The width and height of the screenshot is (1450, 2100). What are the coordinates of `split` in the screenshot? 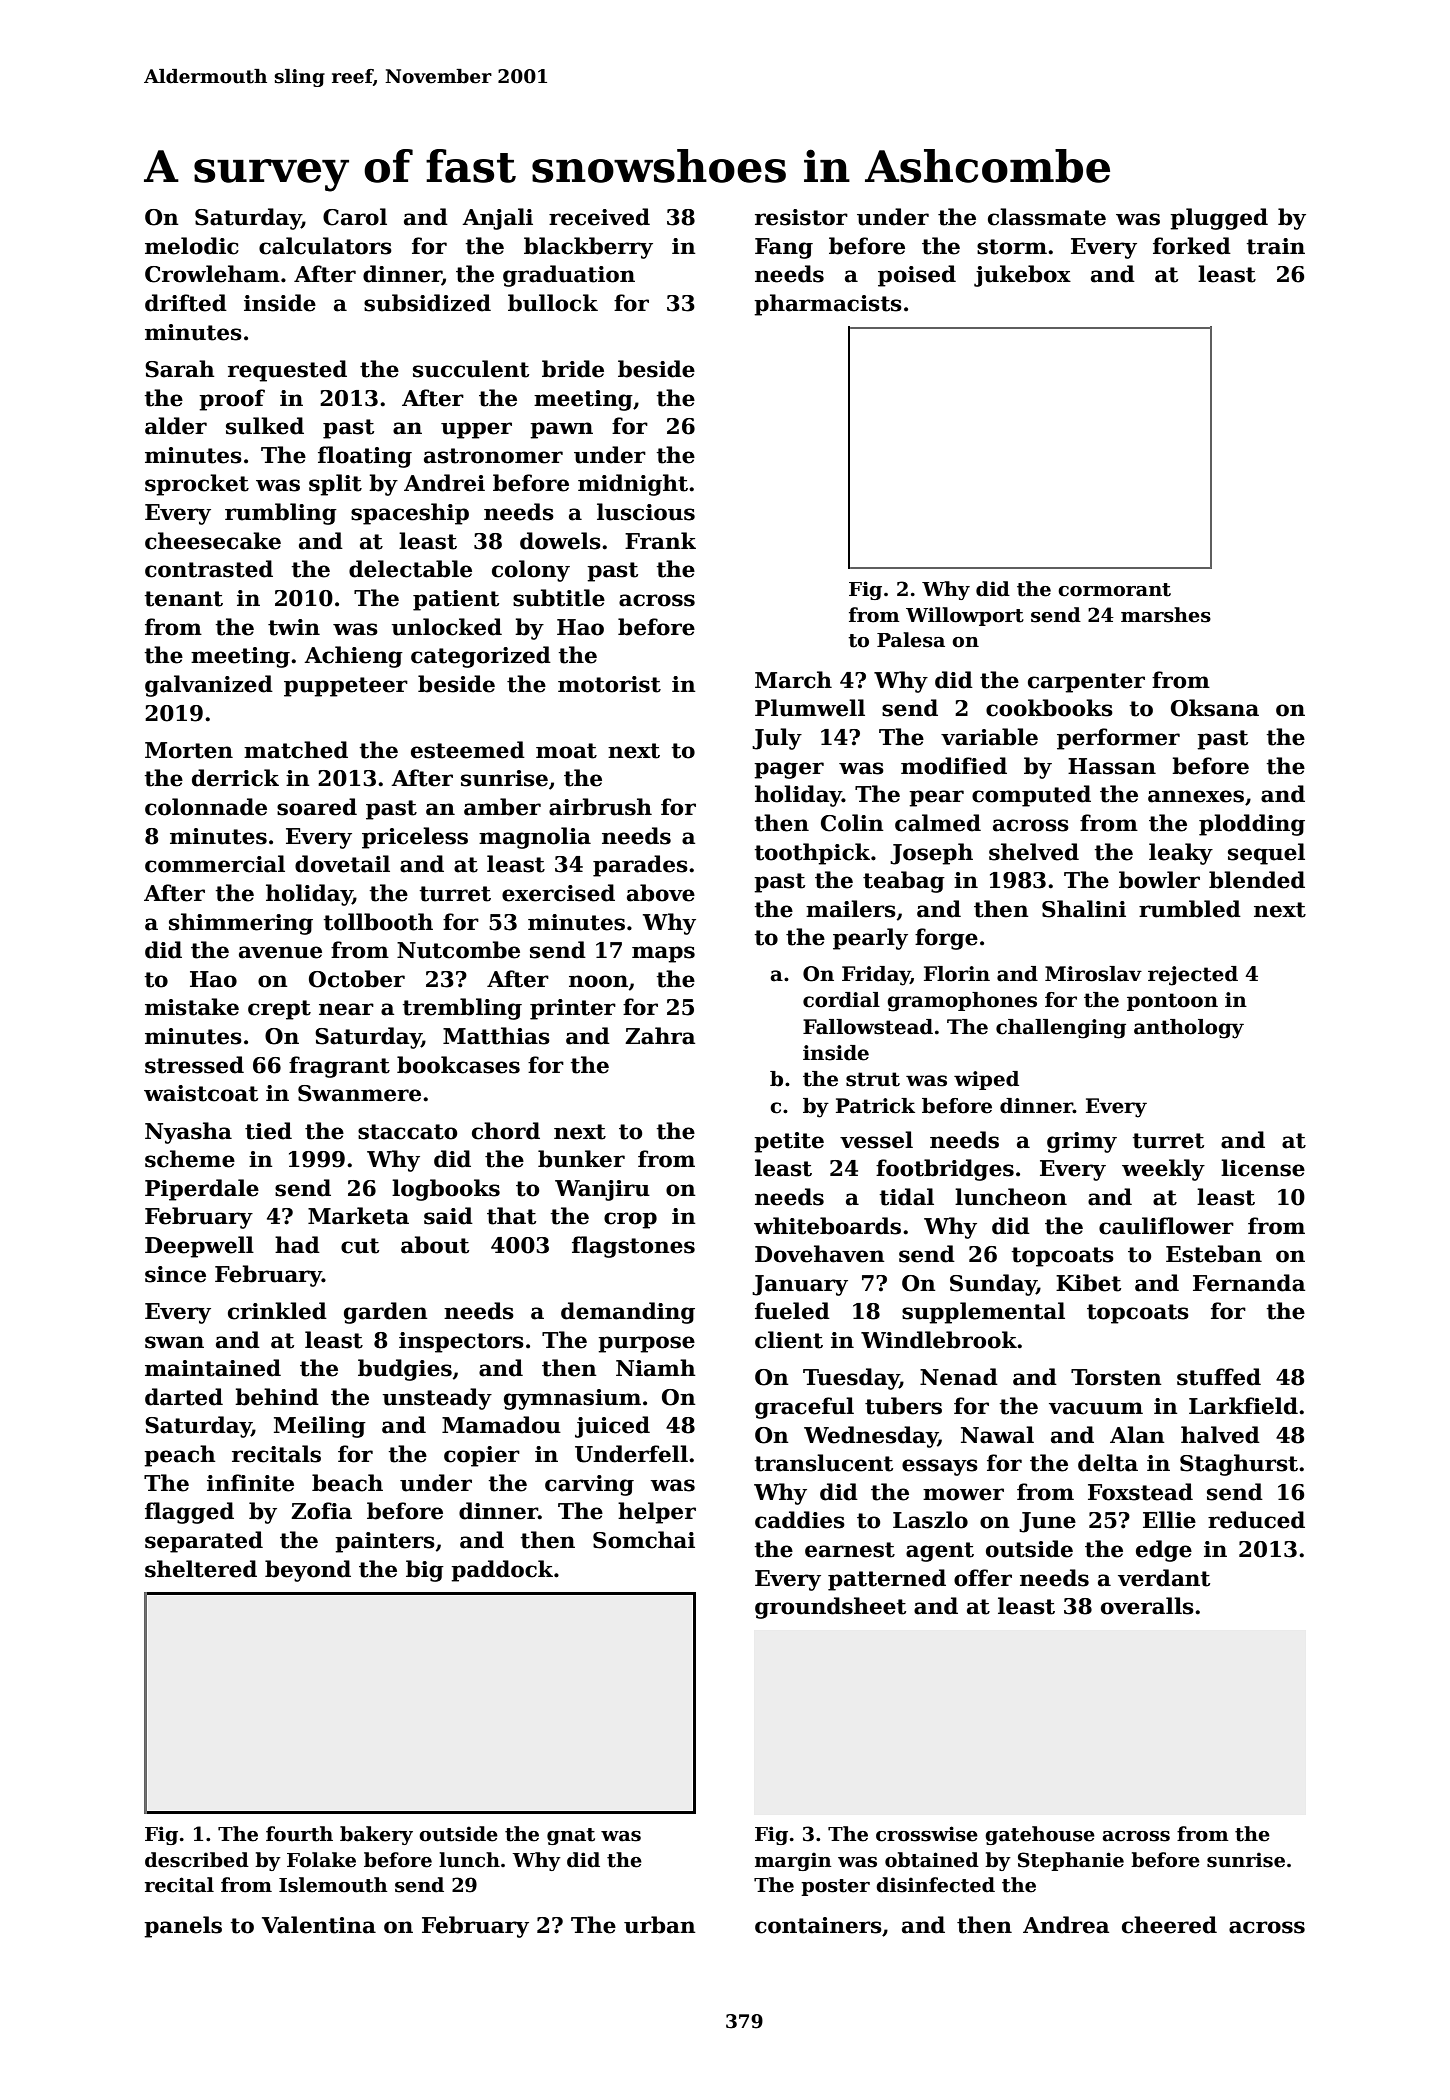 It's located at (335, 485).
